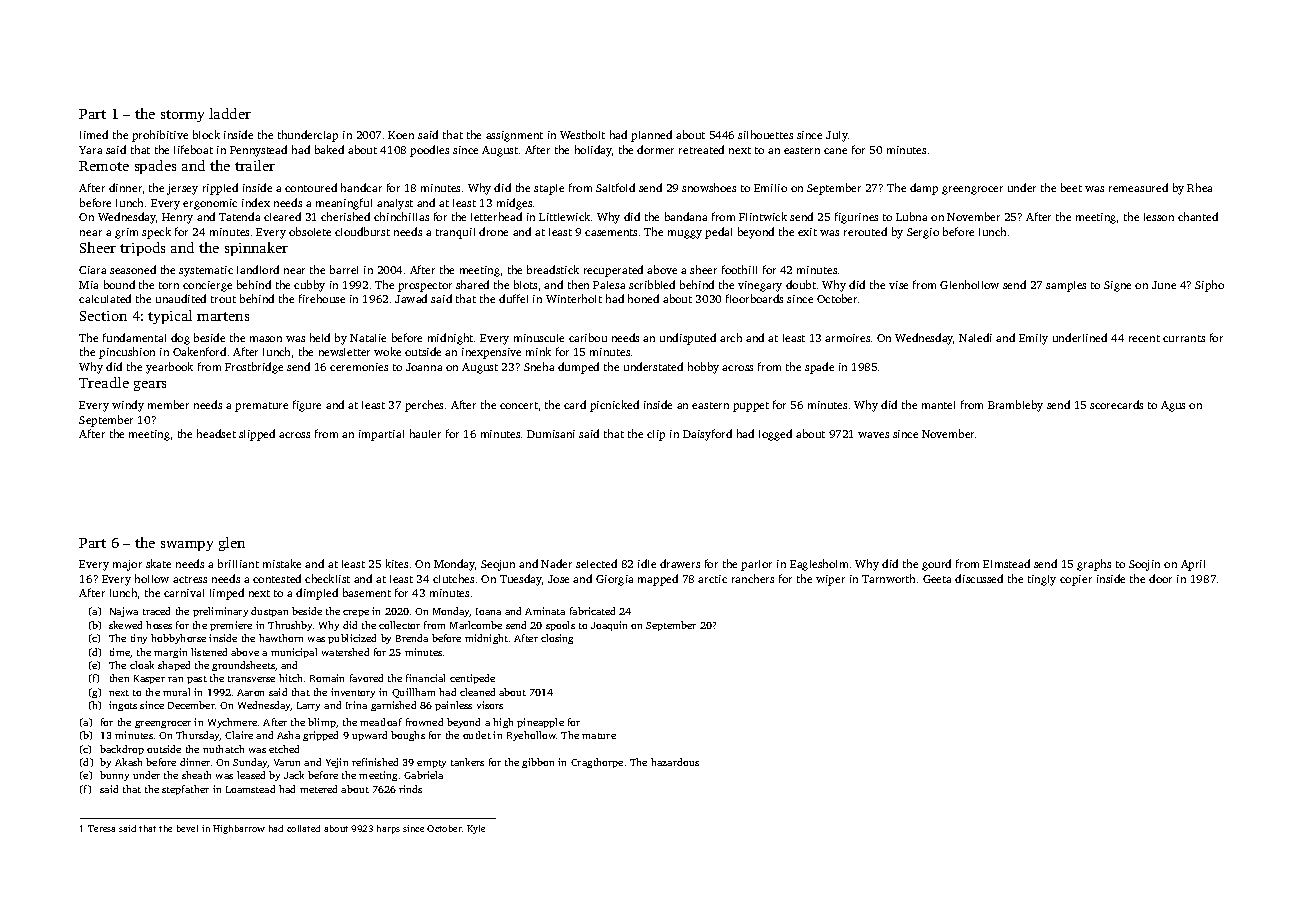  Describe the element at coordinates (177, 218) in the image. I see `Henry` at that location.
